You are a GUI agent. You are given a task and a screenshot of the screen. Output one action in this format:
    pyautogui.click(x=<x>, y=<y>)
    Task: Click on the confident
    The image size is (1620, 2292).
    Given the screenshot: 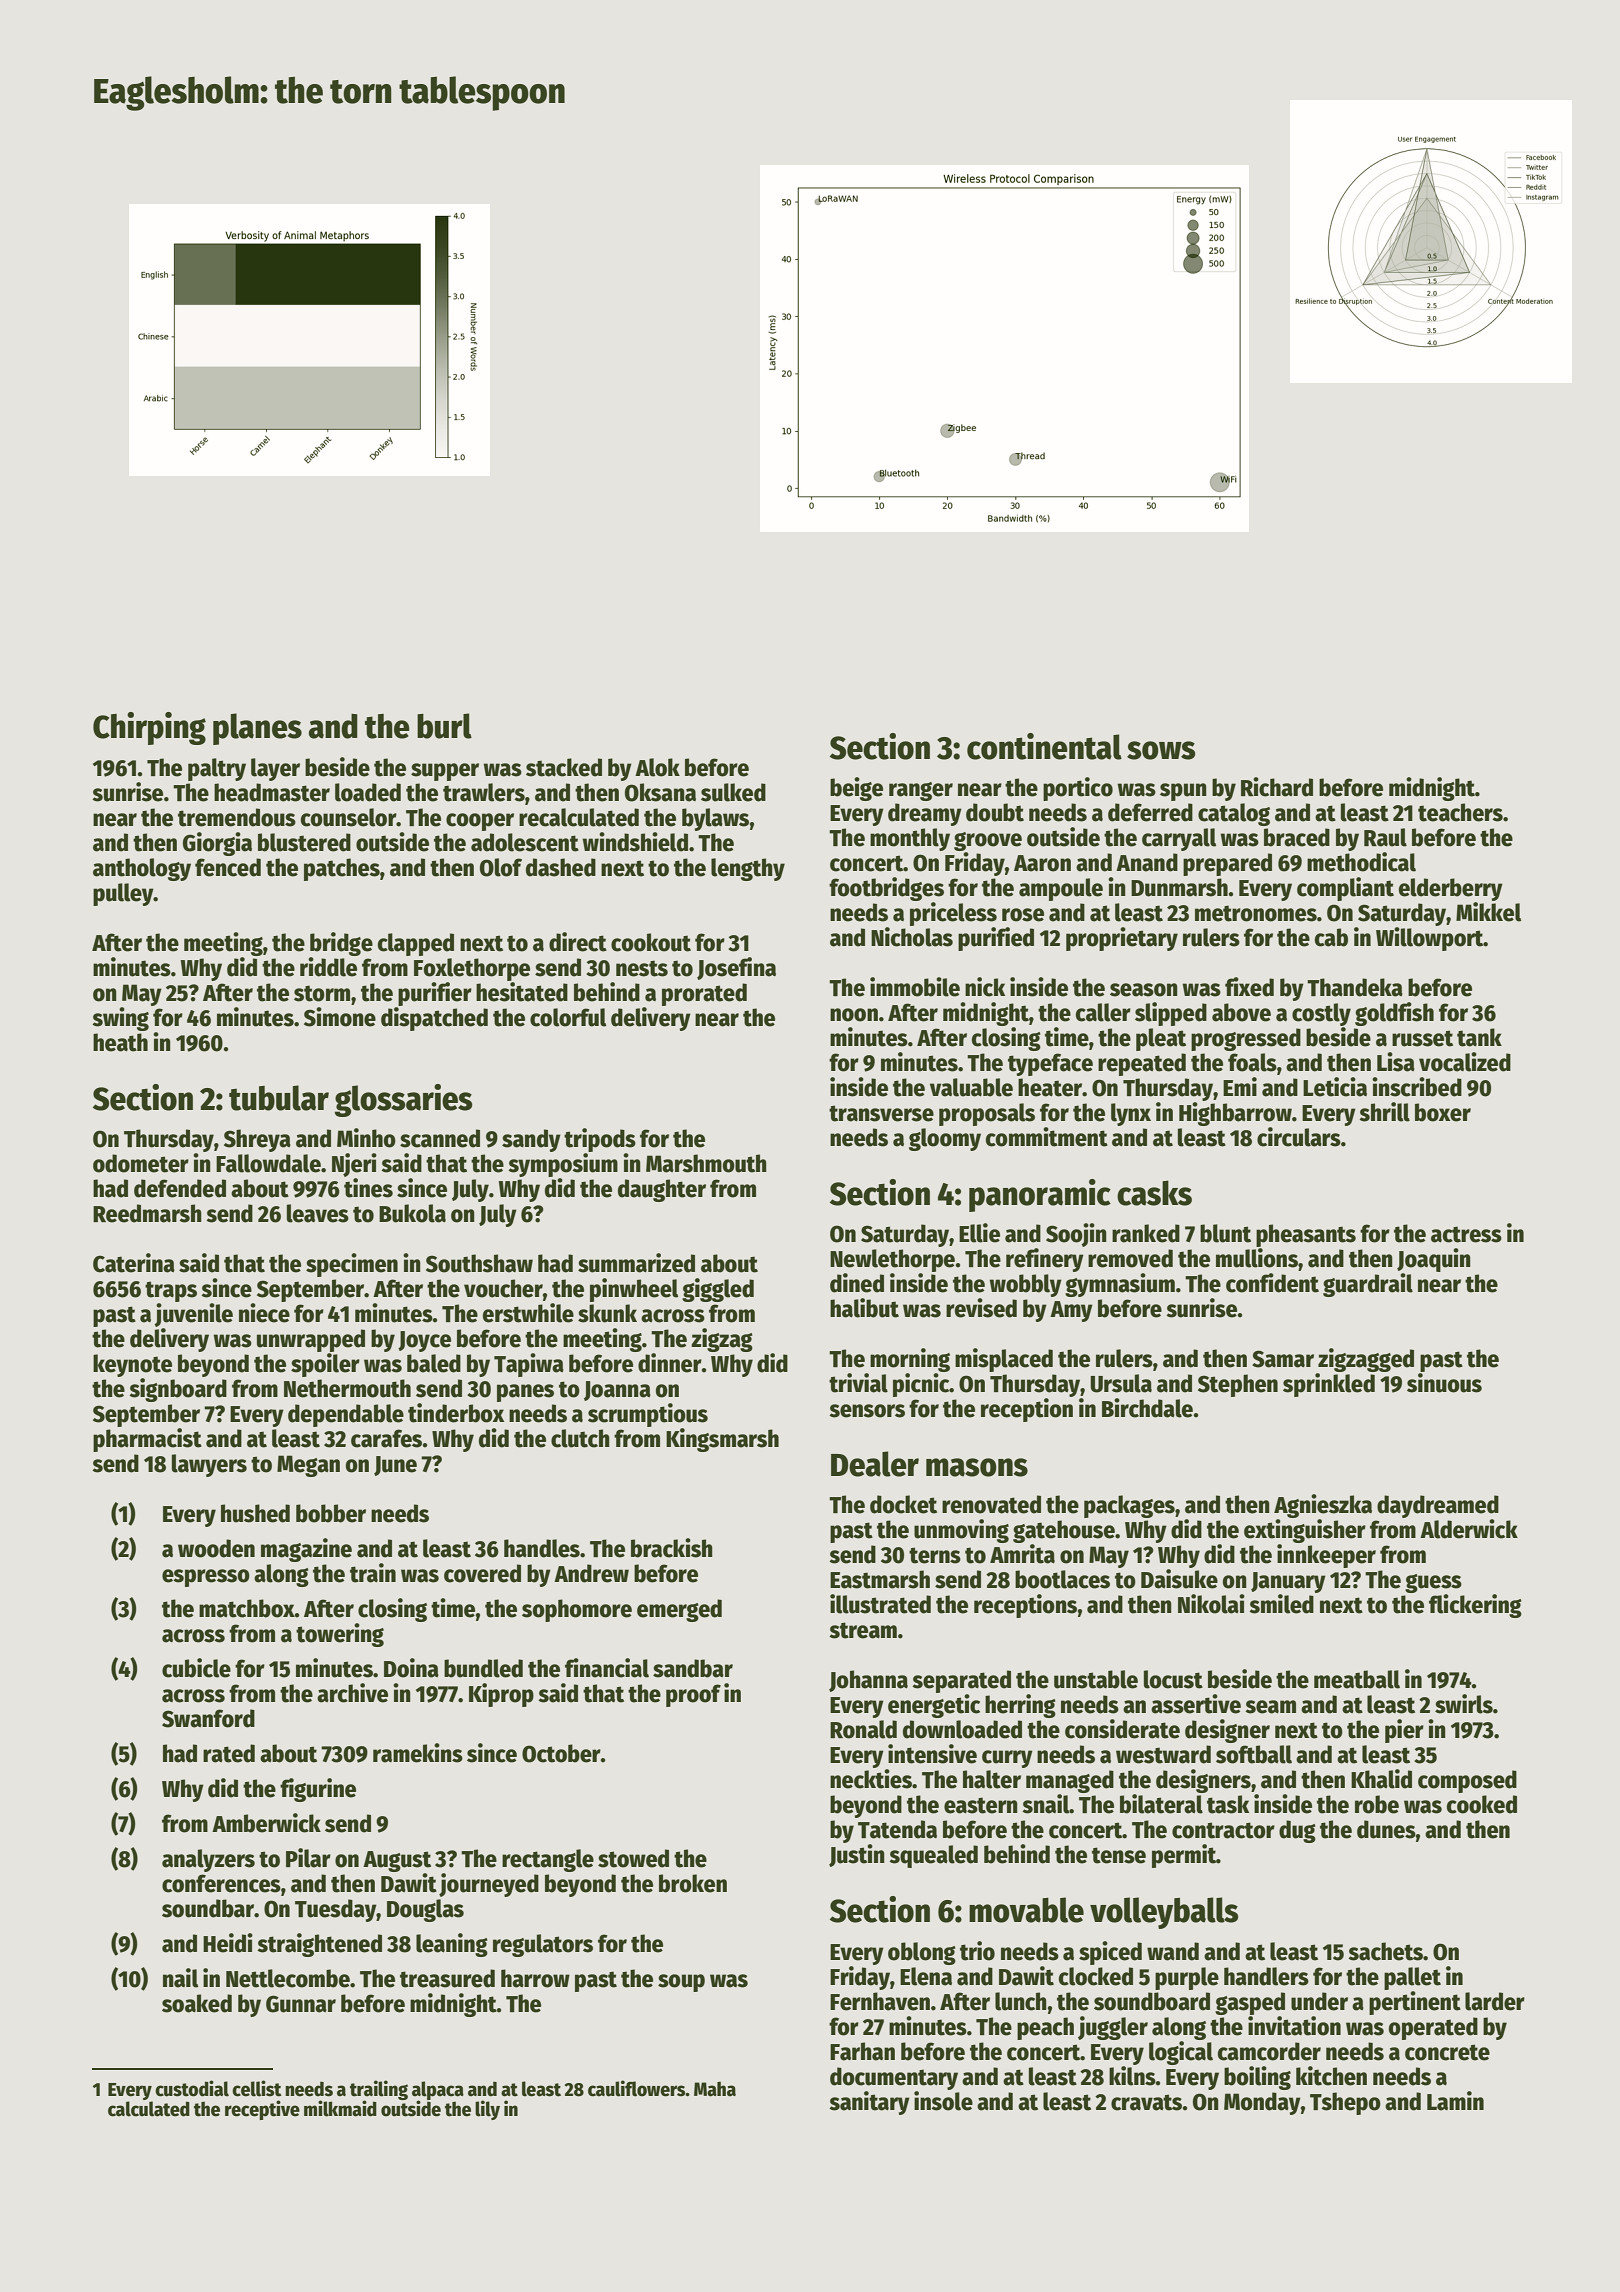 What is the action you would take?
    pyautogui.click(x=1272, y=1283)
